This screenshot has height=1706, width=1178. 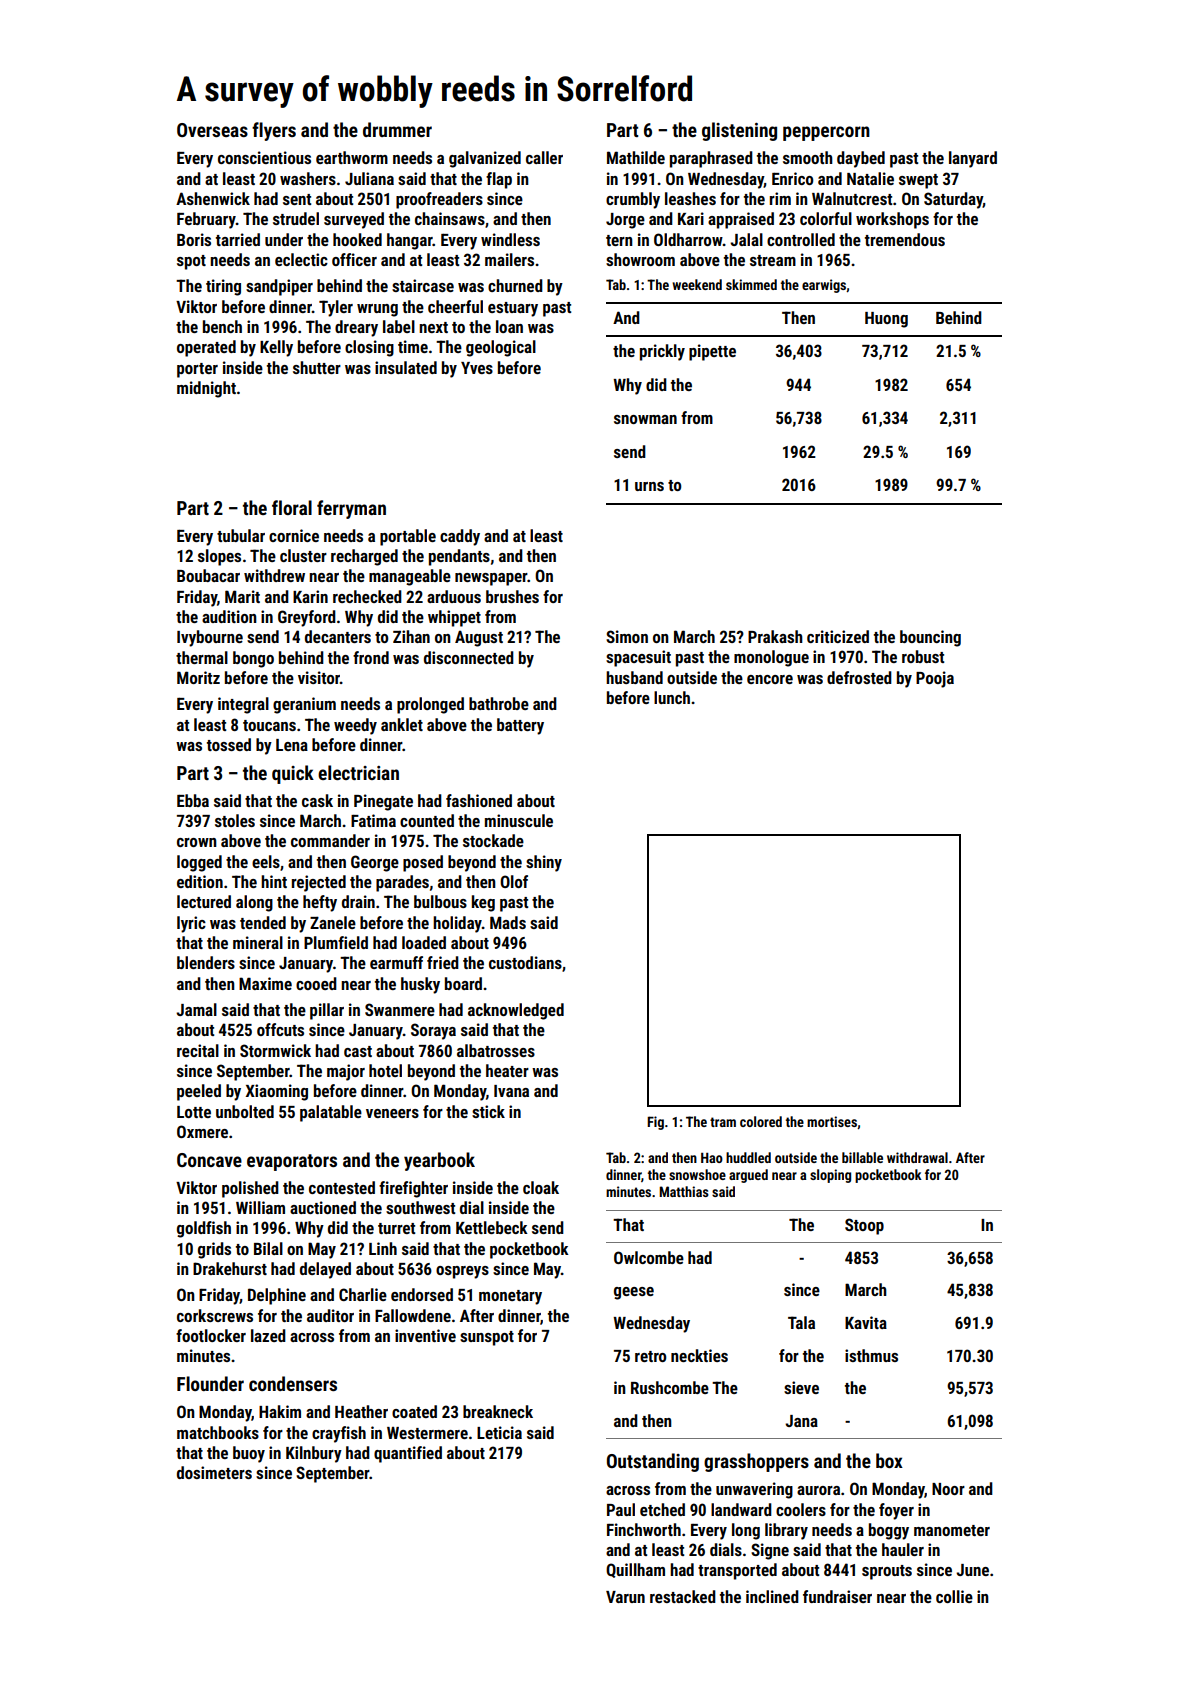 What do you see at coordinates (935, 679) in the screenshot?
I see `Pooja` at bounding box center [935, 679].
